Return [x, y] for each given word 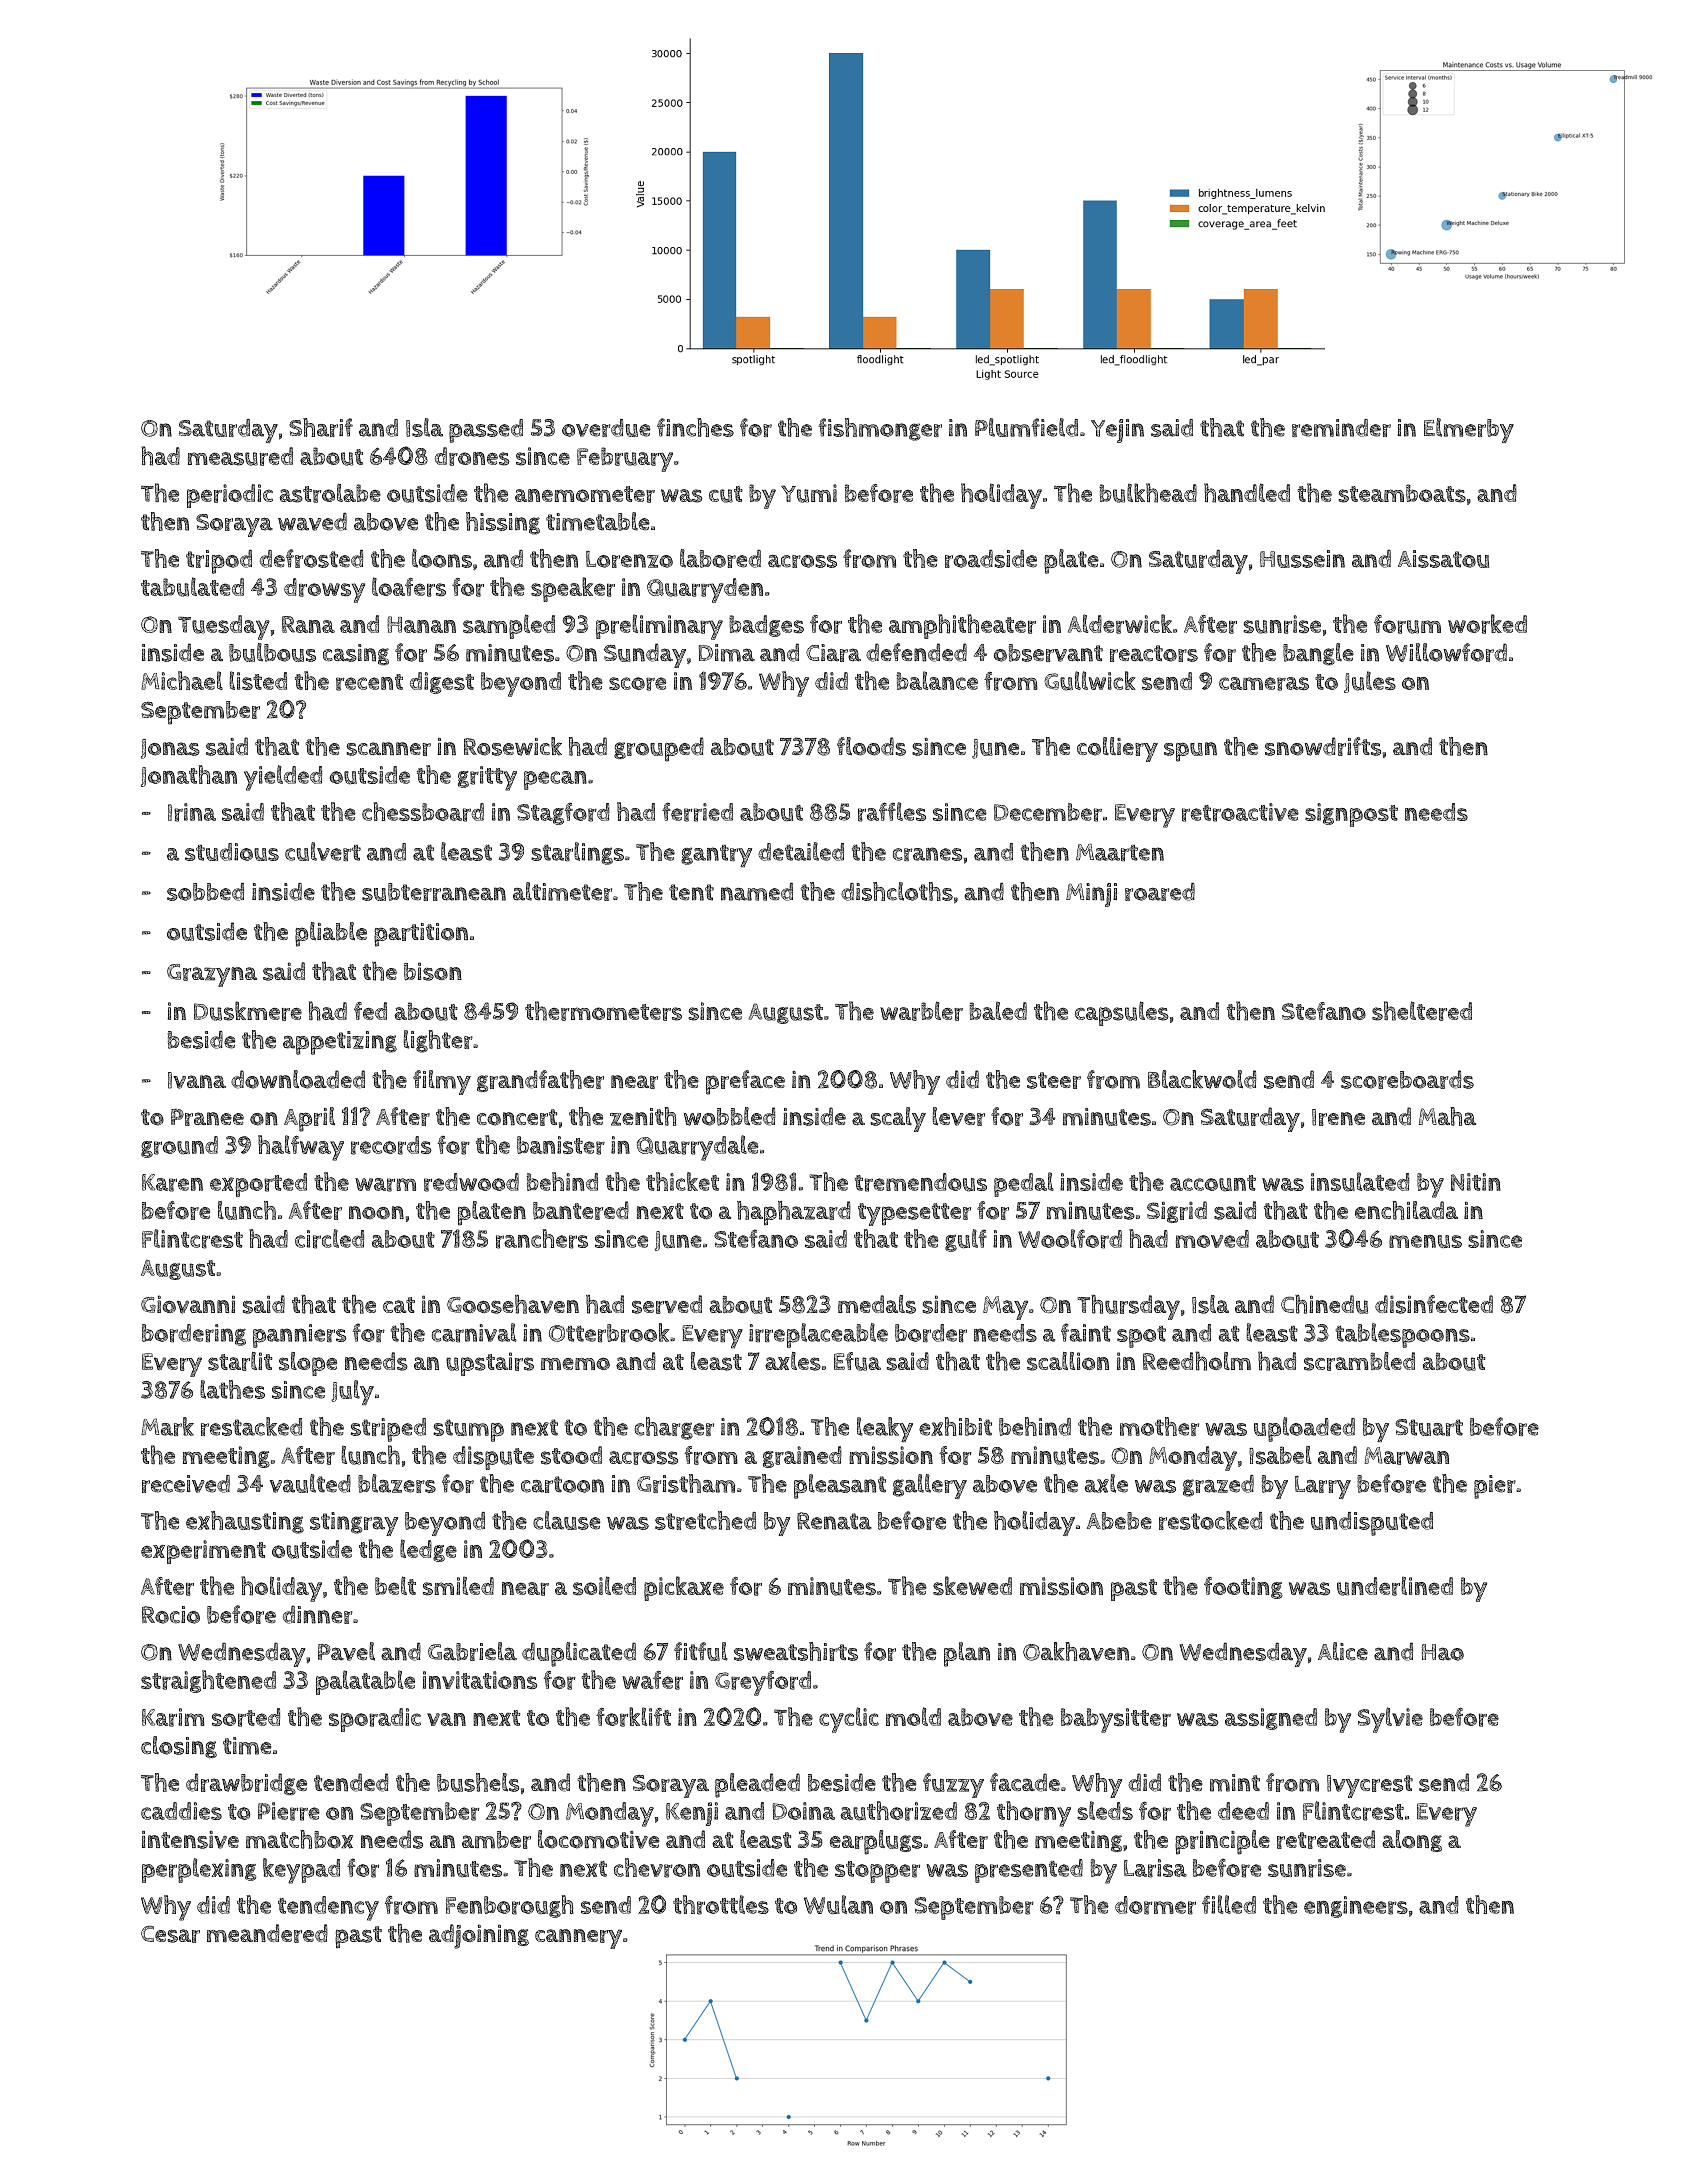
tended [351, 1782]
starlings [577, 853]
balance [937, 680]
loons [442, 558]
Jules [1370, 682]
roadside [991, 559]
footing [1243, 1588]
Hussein [1302, 559]
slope [308, 1364]
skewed [972, 1586]
